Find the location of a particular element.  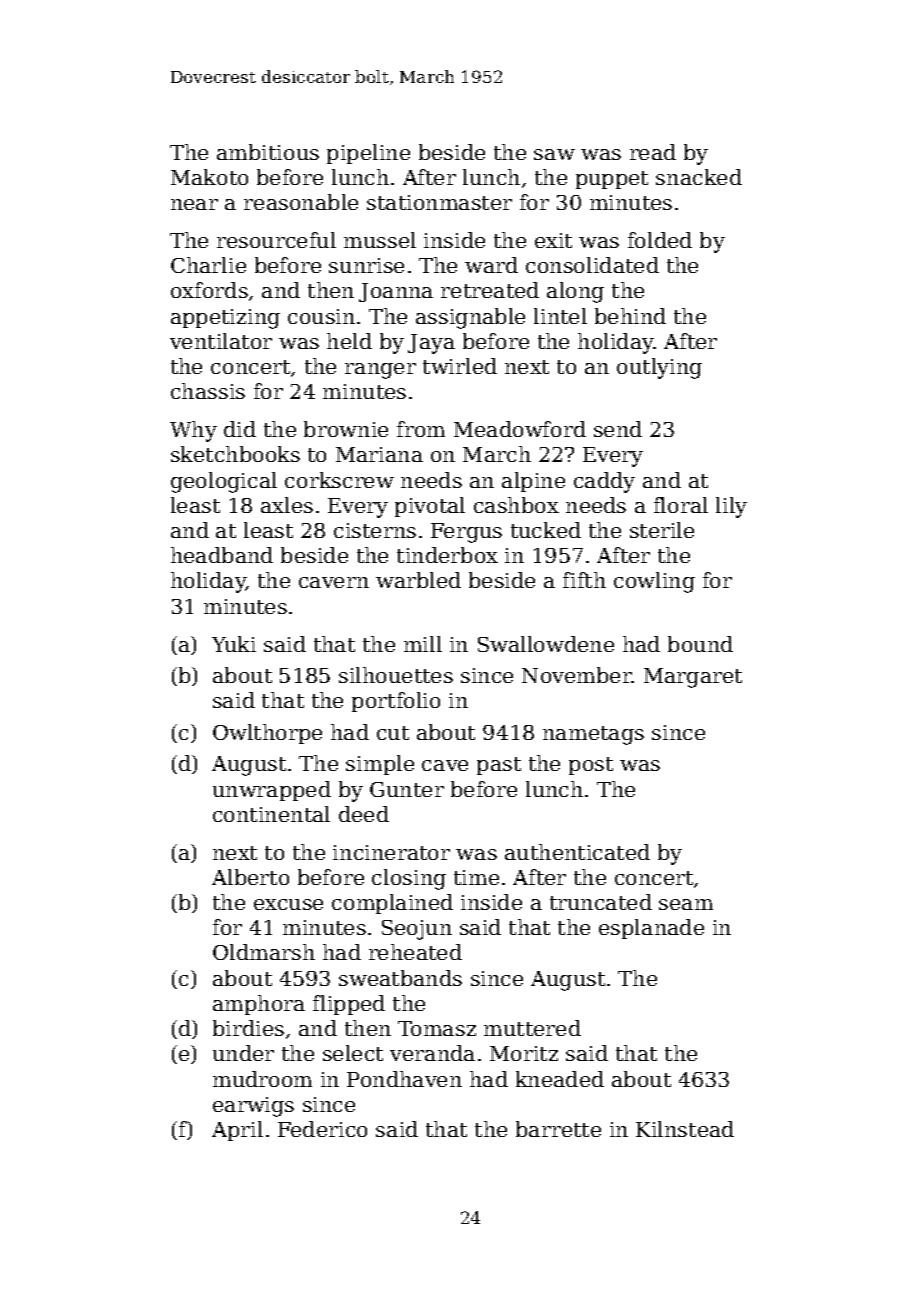

pivotal is located at coordinates (430, 507).
